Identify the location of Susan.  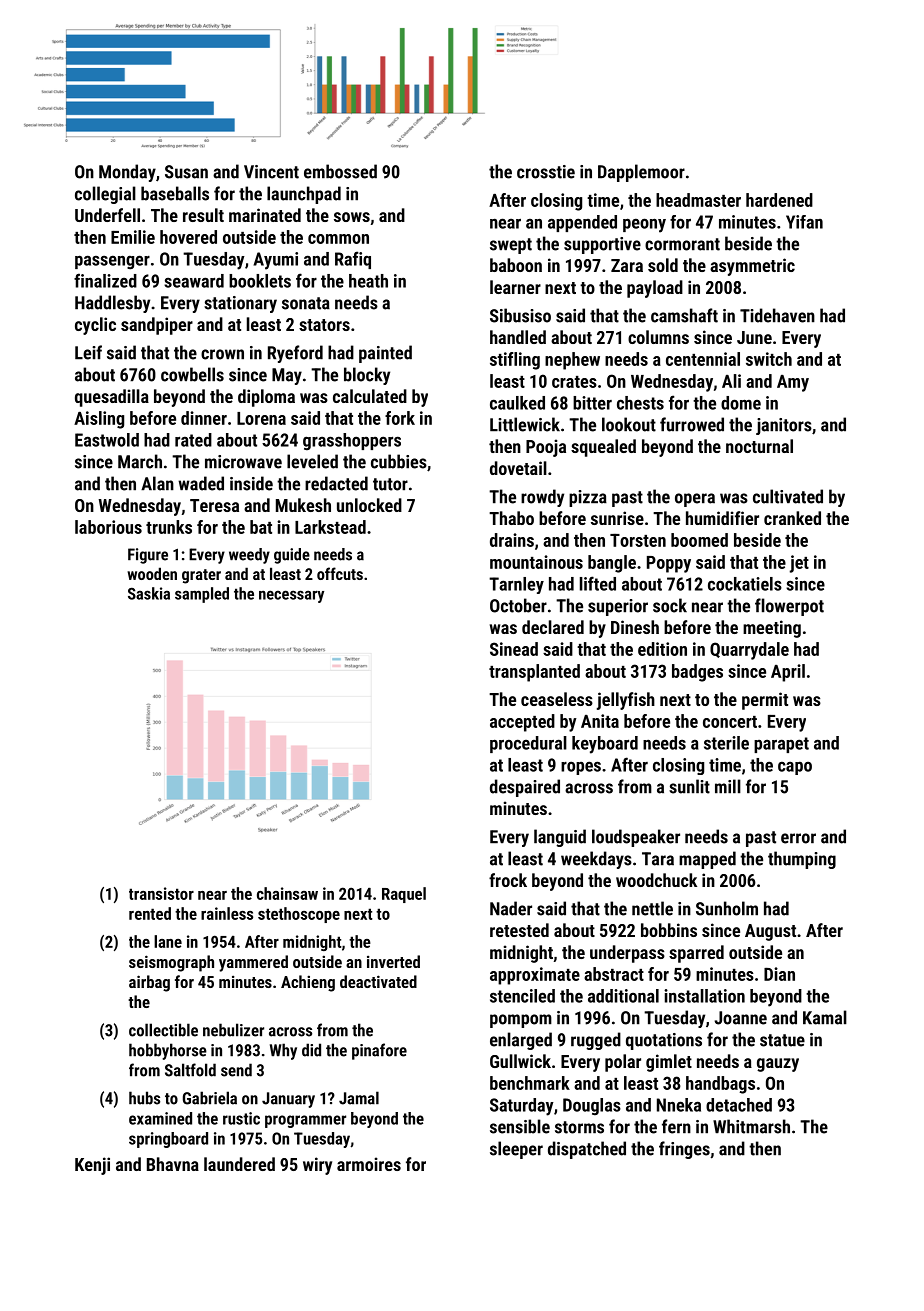
(186, 172).
